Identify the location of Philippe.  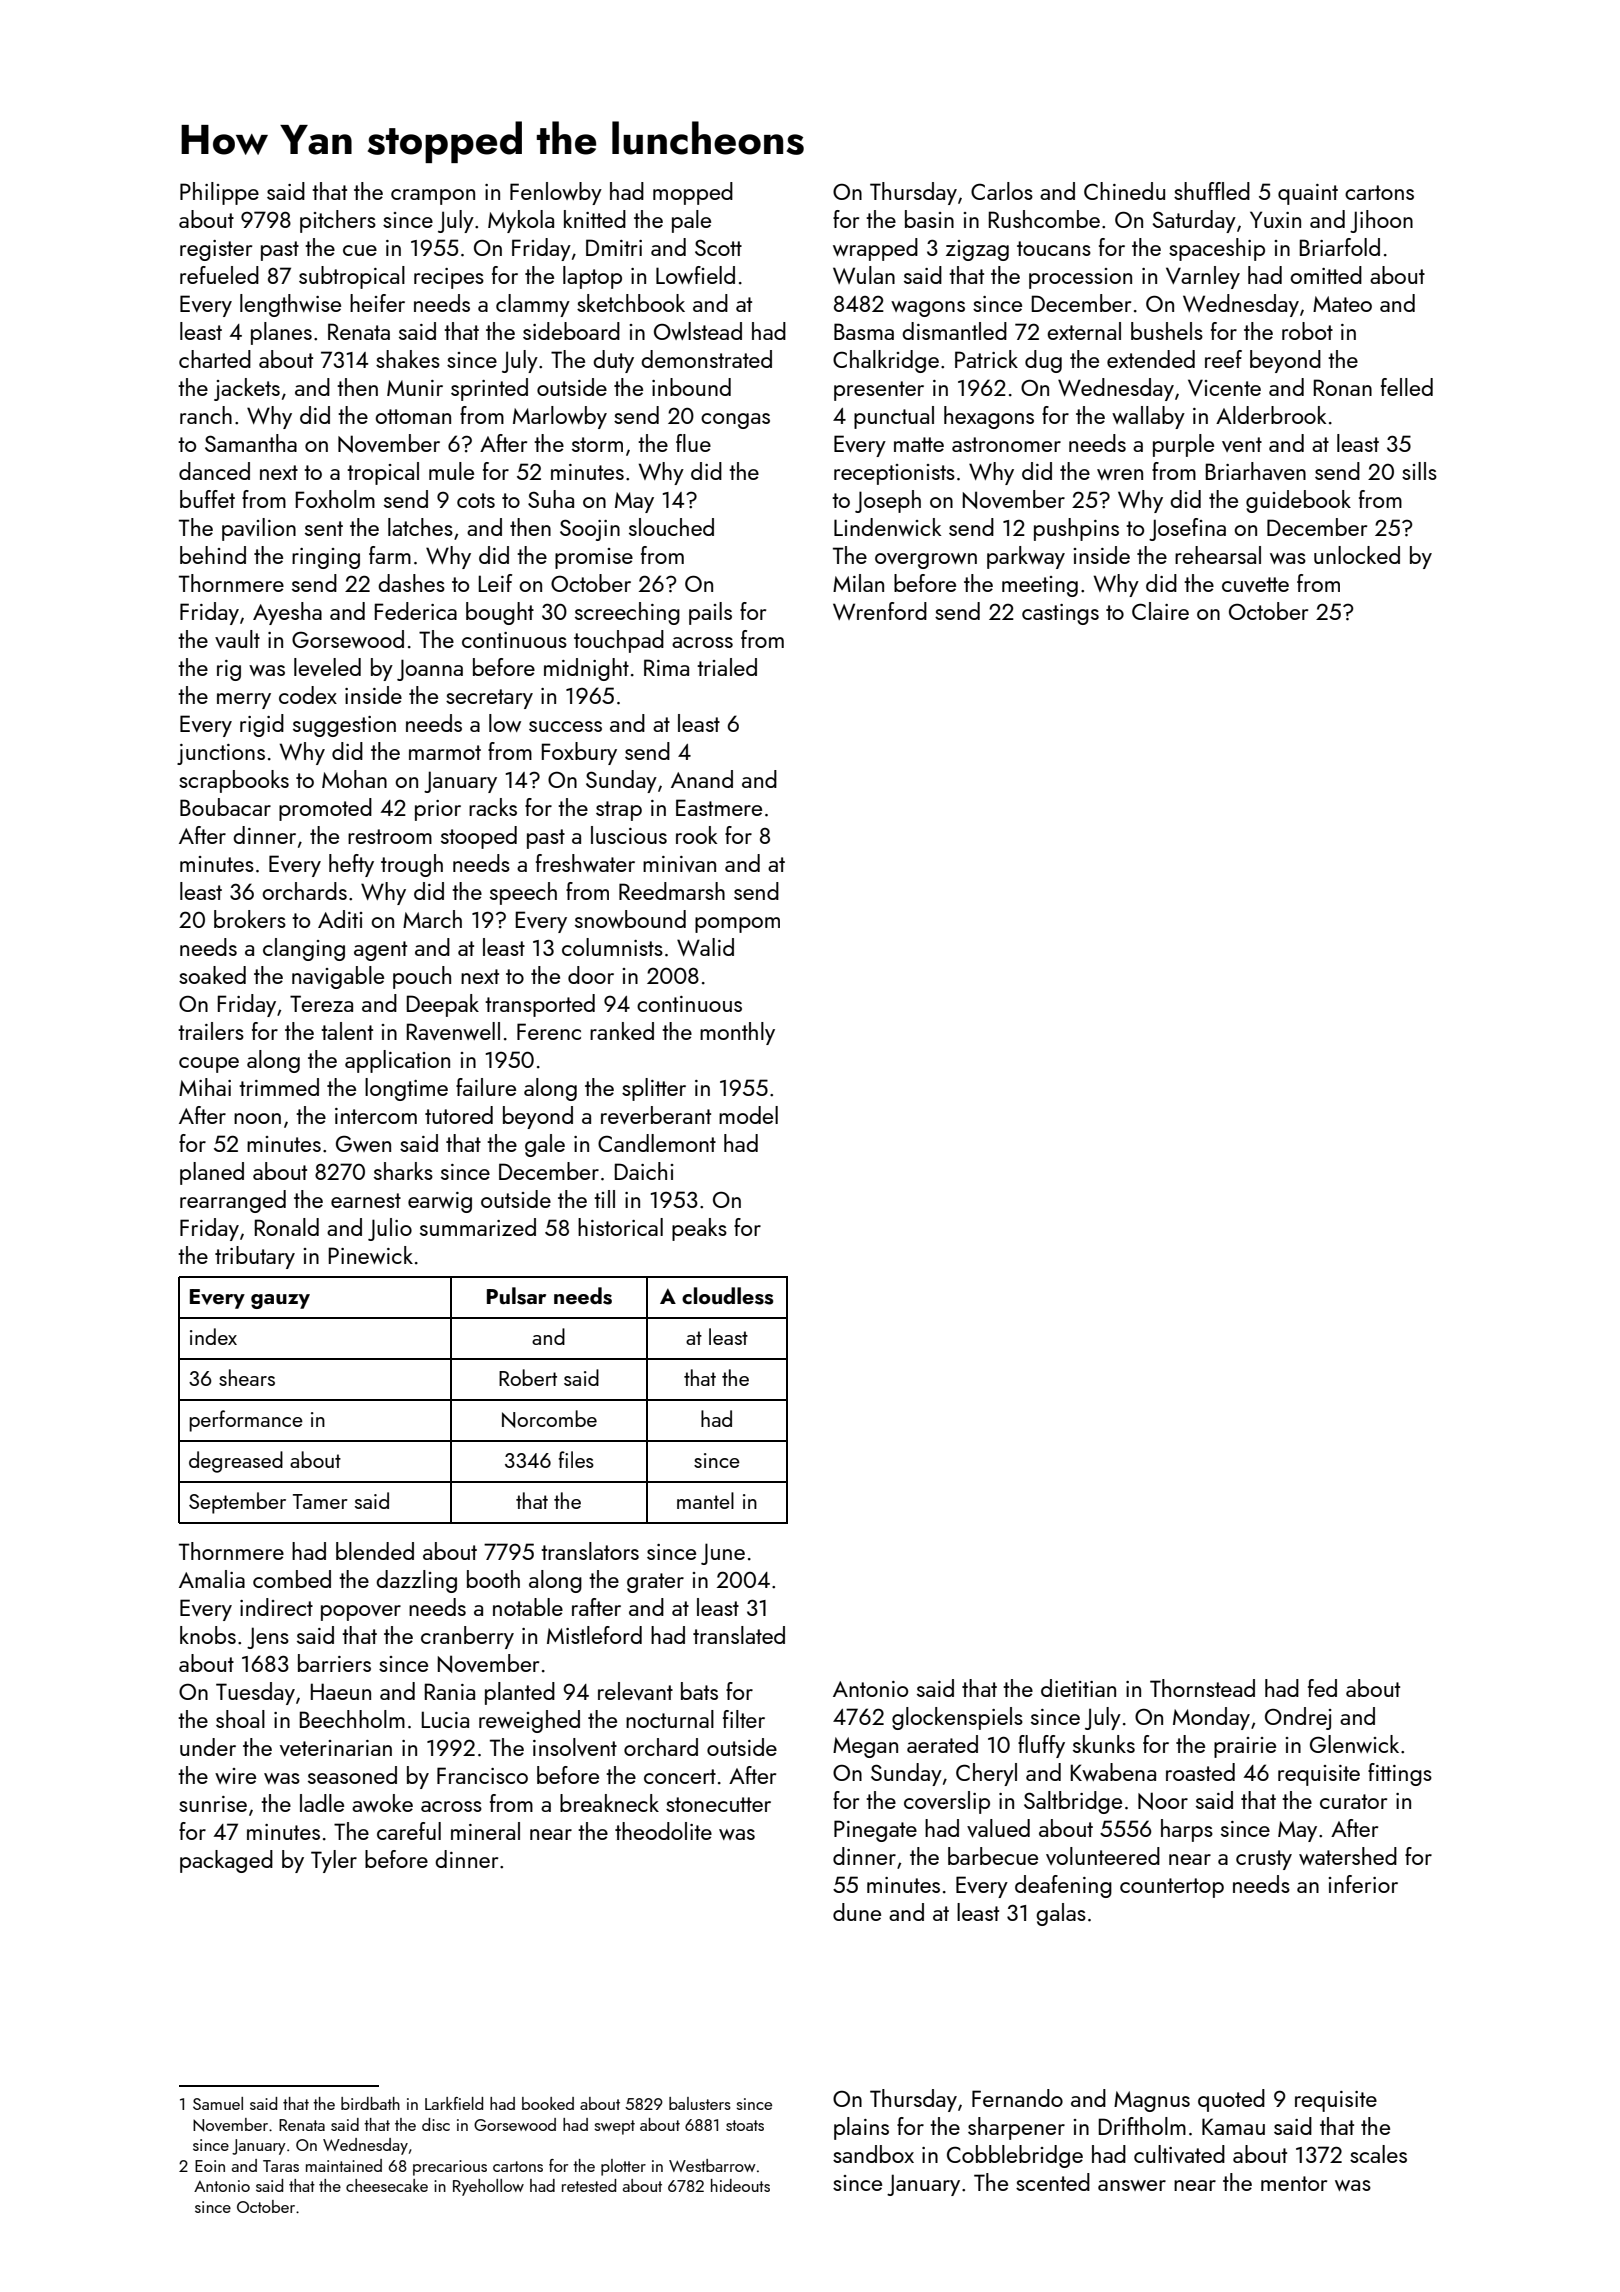
(219, 193).
